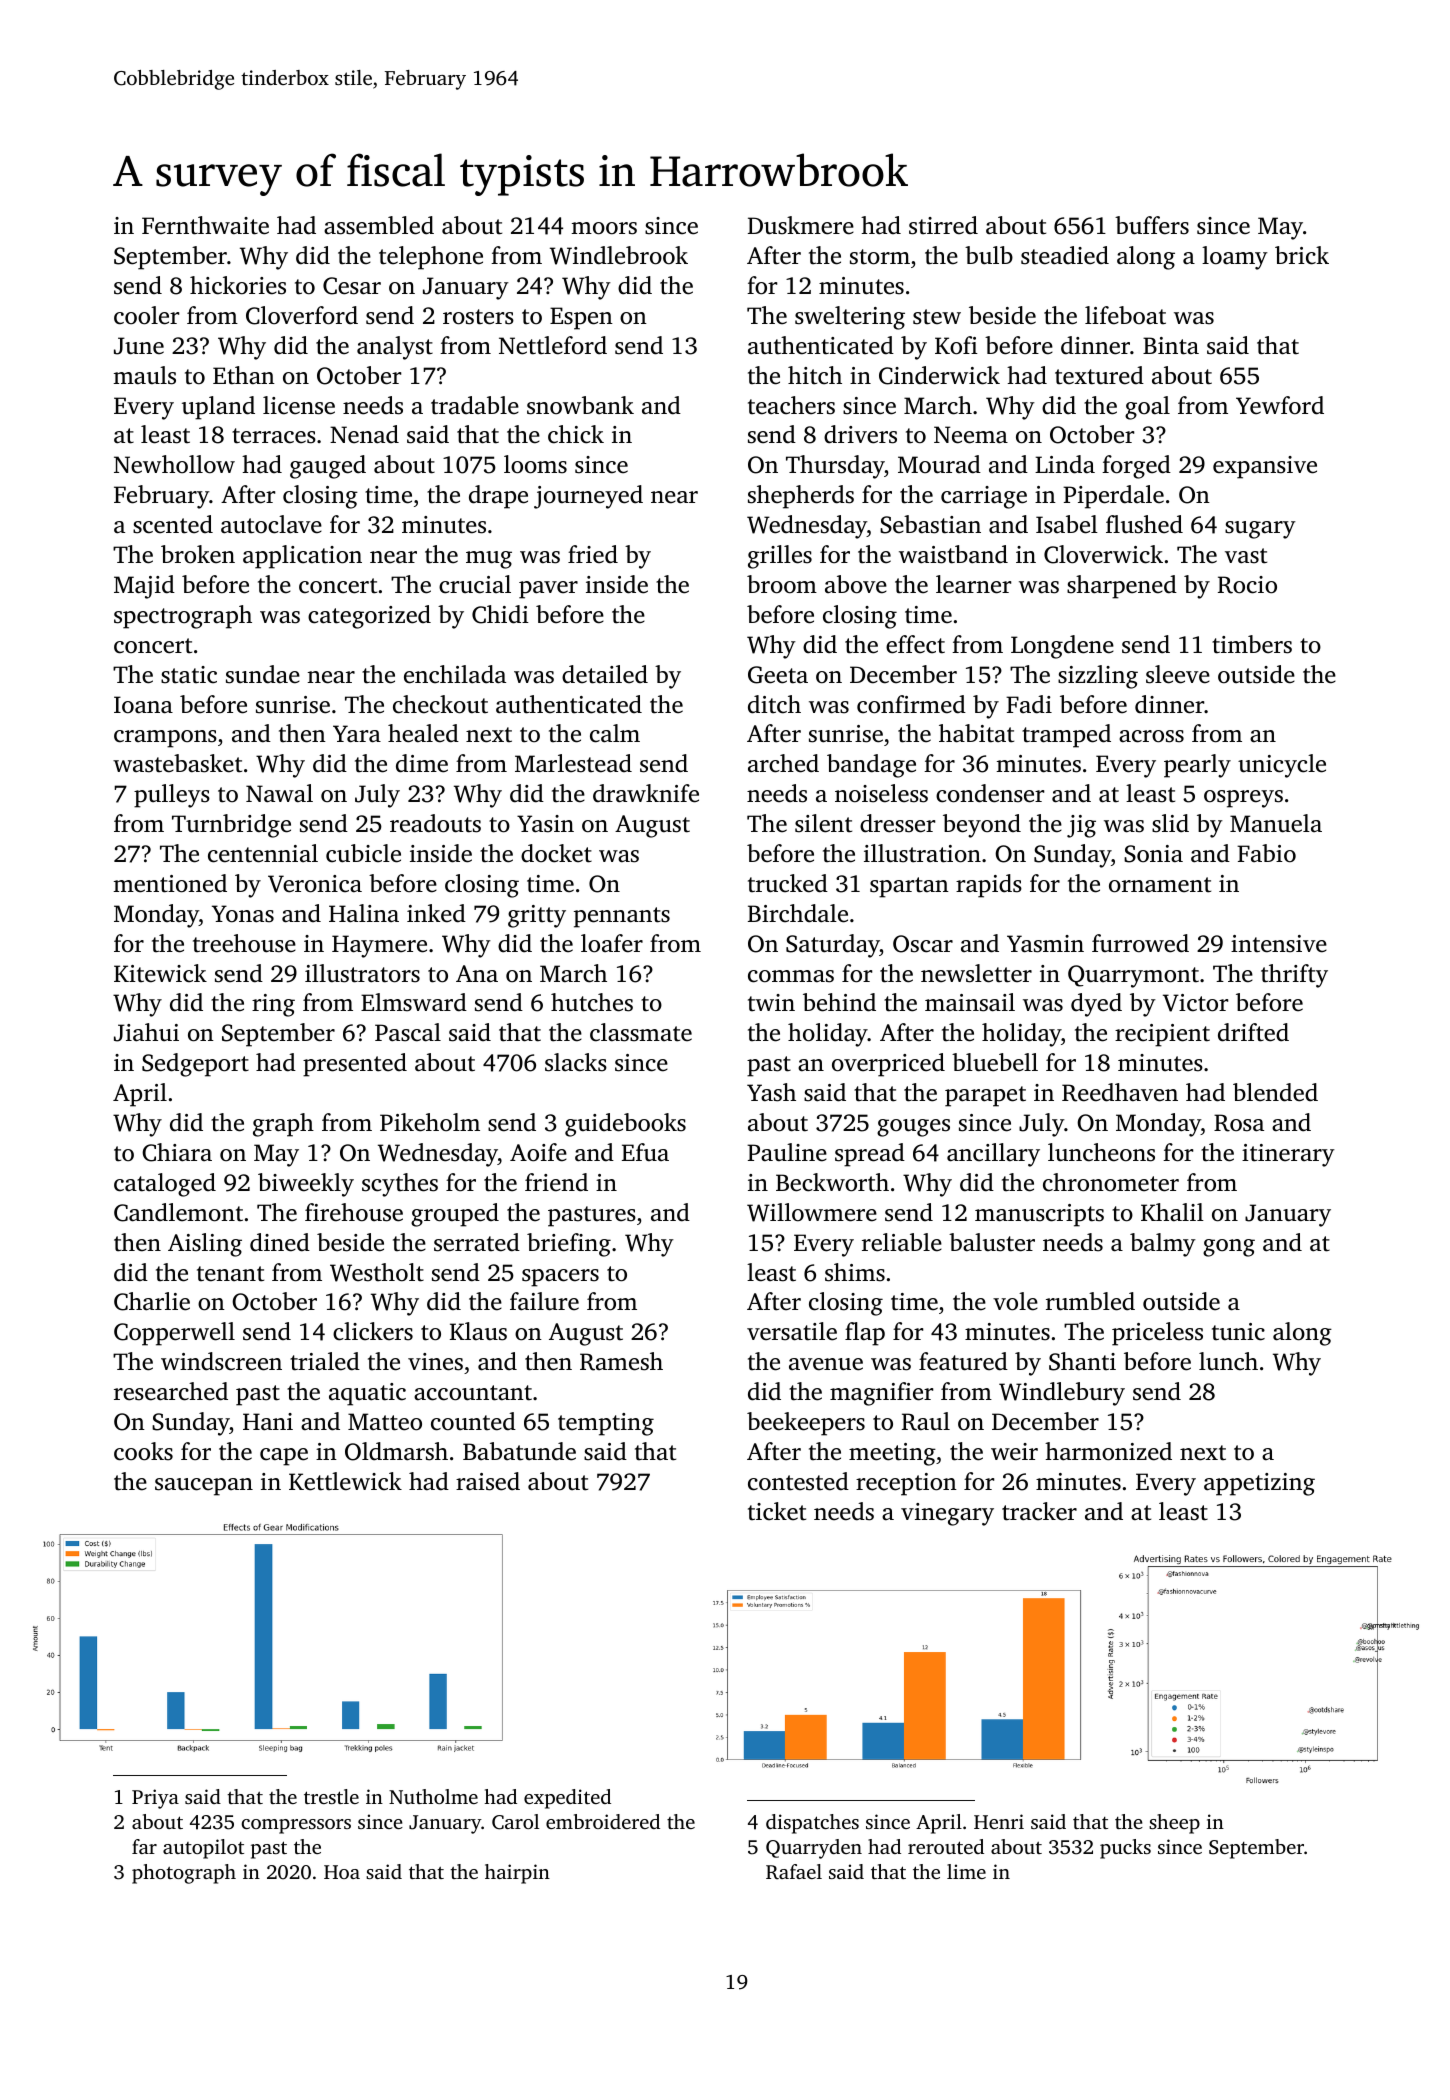 The height and width of the document is (2100, 1450). I want to click on Pascal, so click(408, 1032).
